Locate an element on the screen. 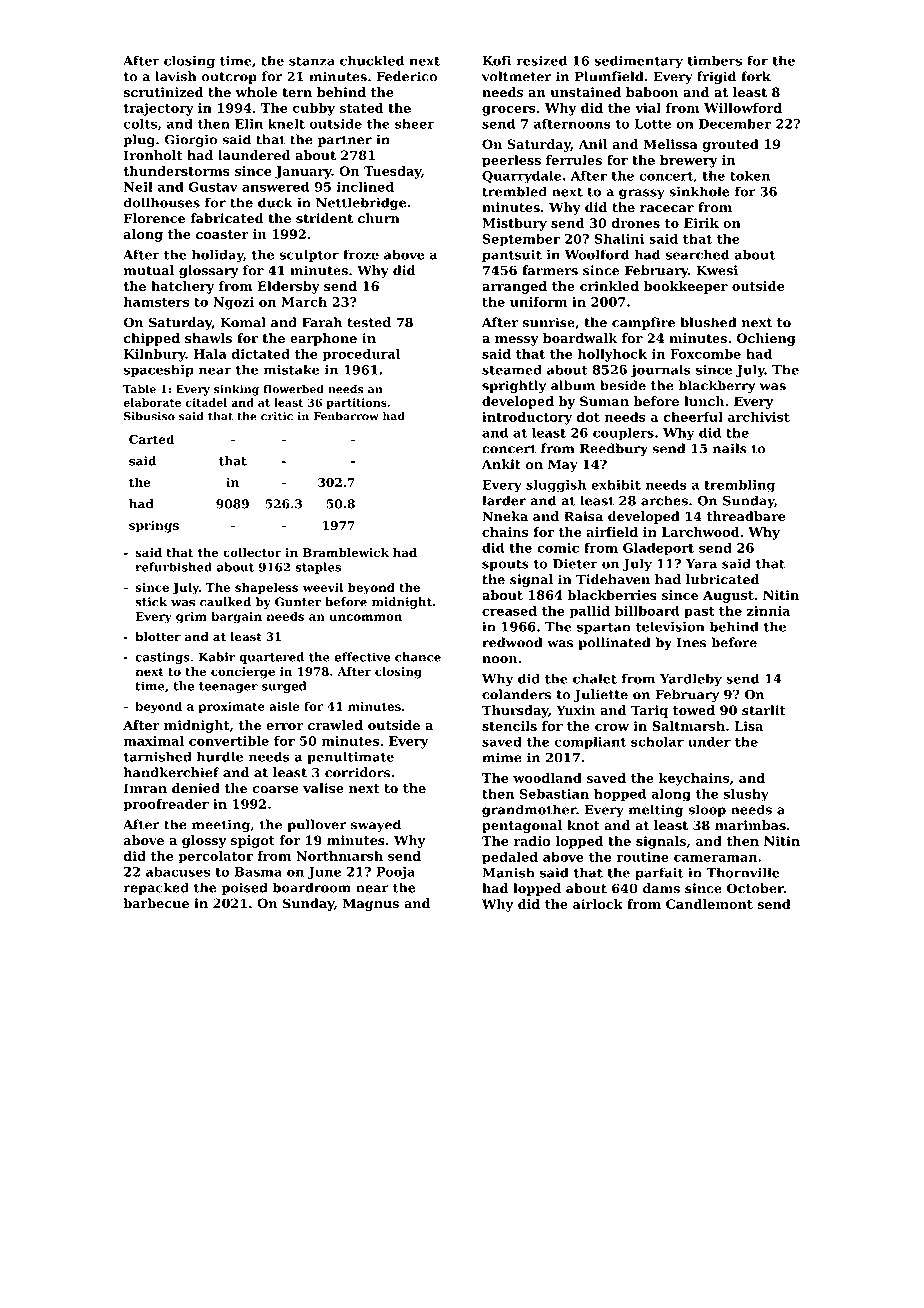  timbers is located at coordinates (714, 60).
